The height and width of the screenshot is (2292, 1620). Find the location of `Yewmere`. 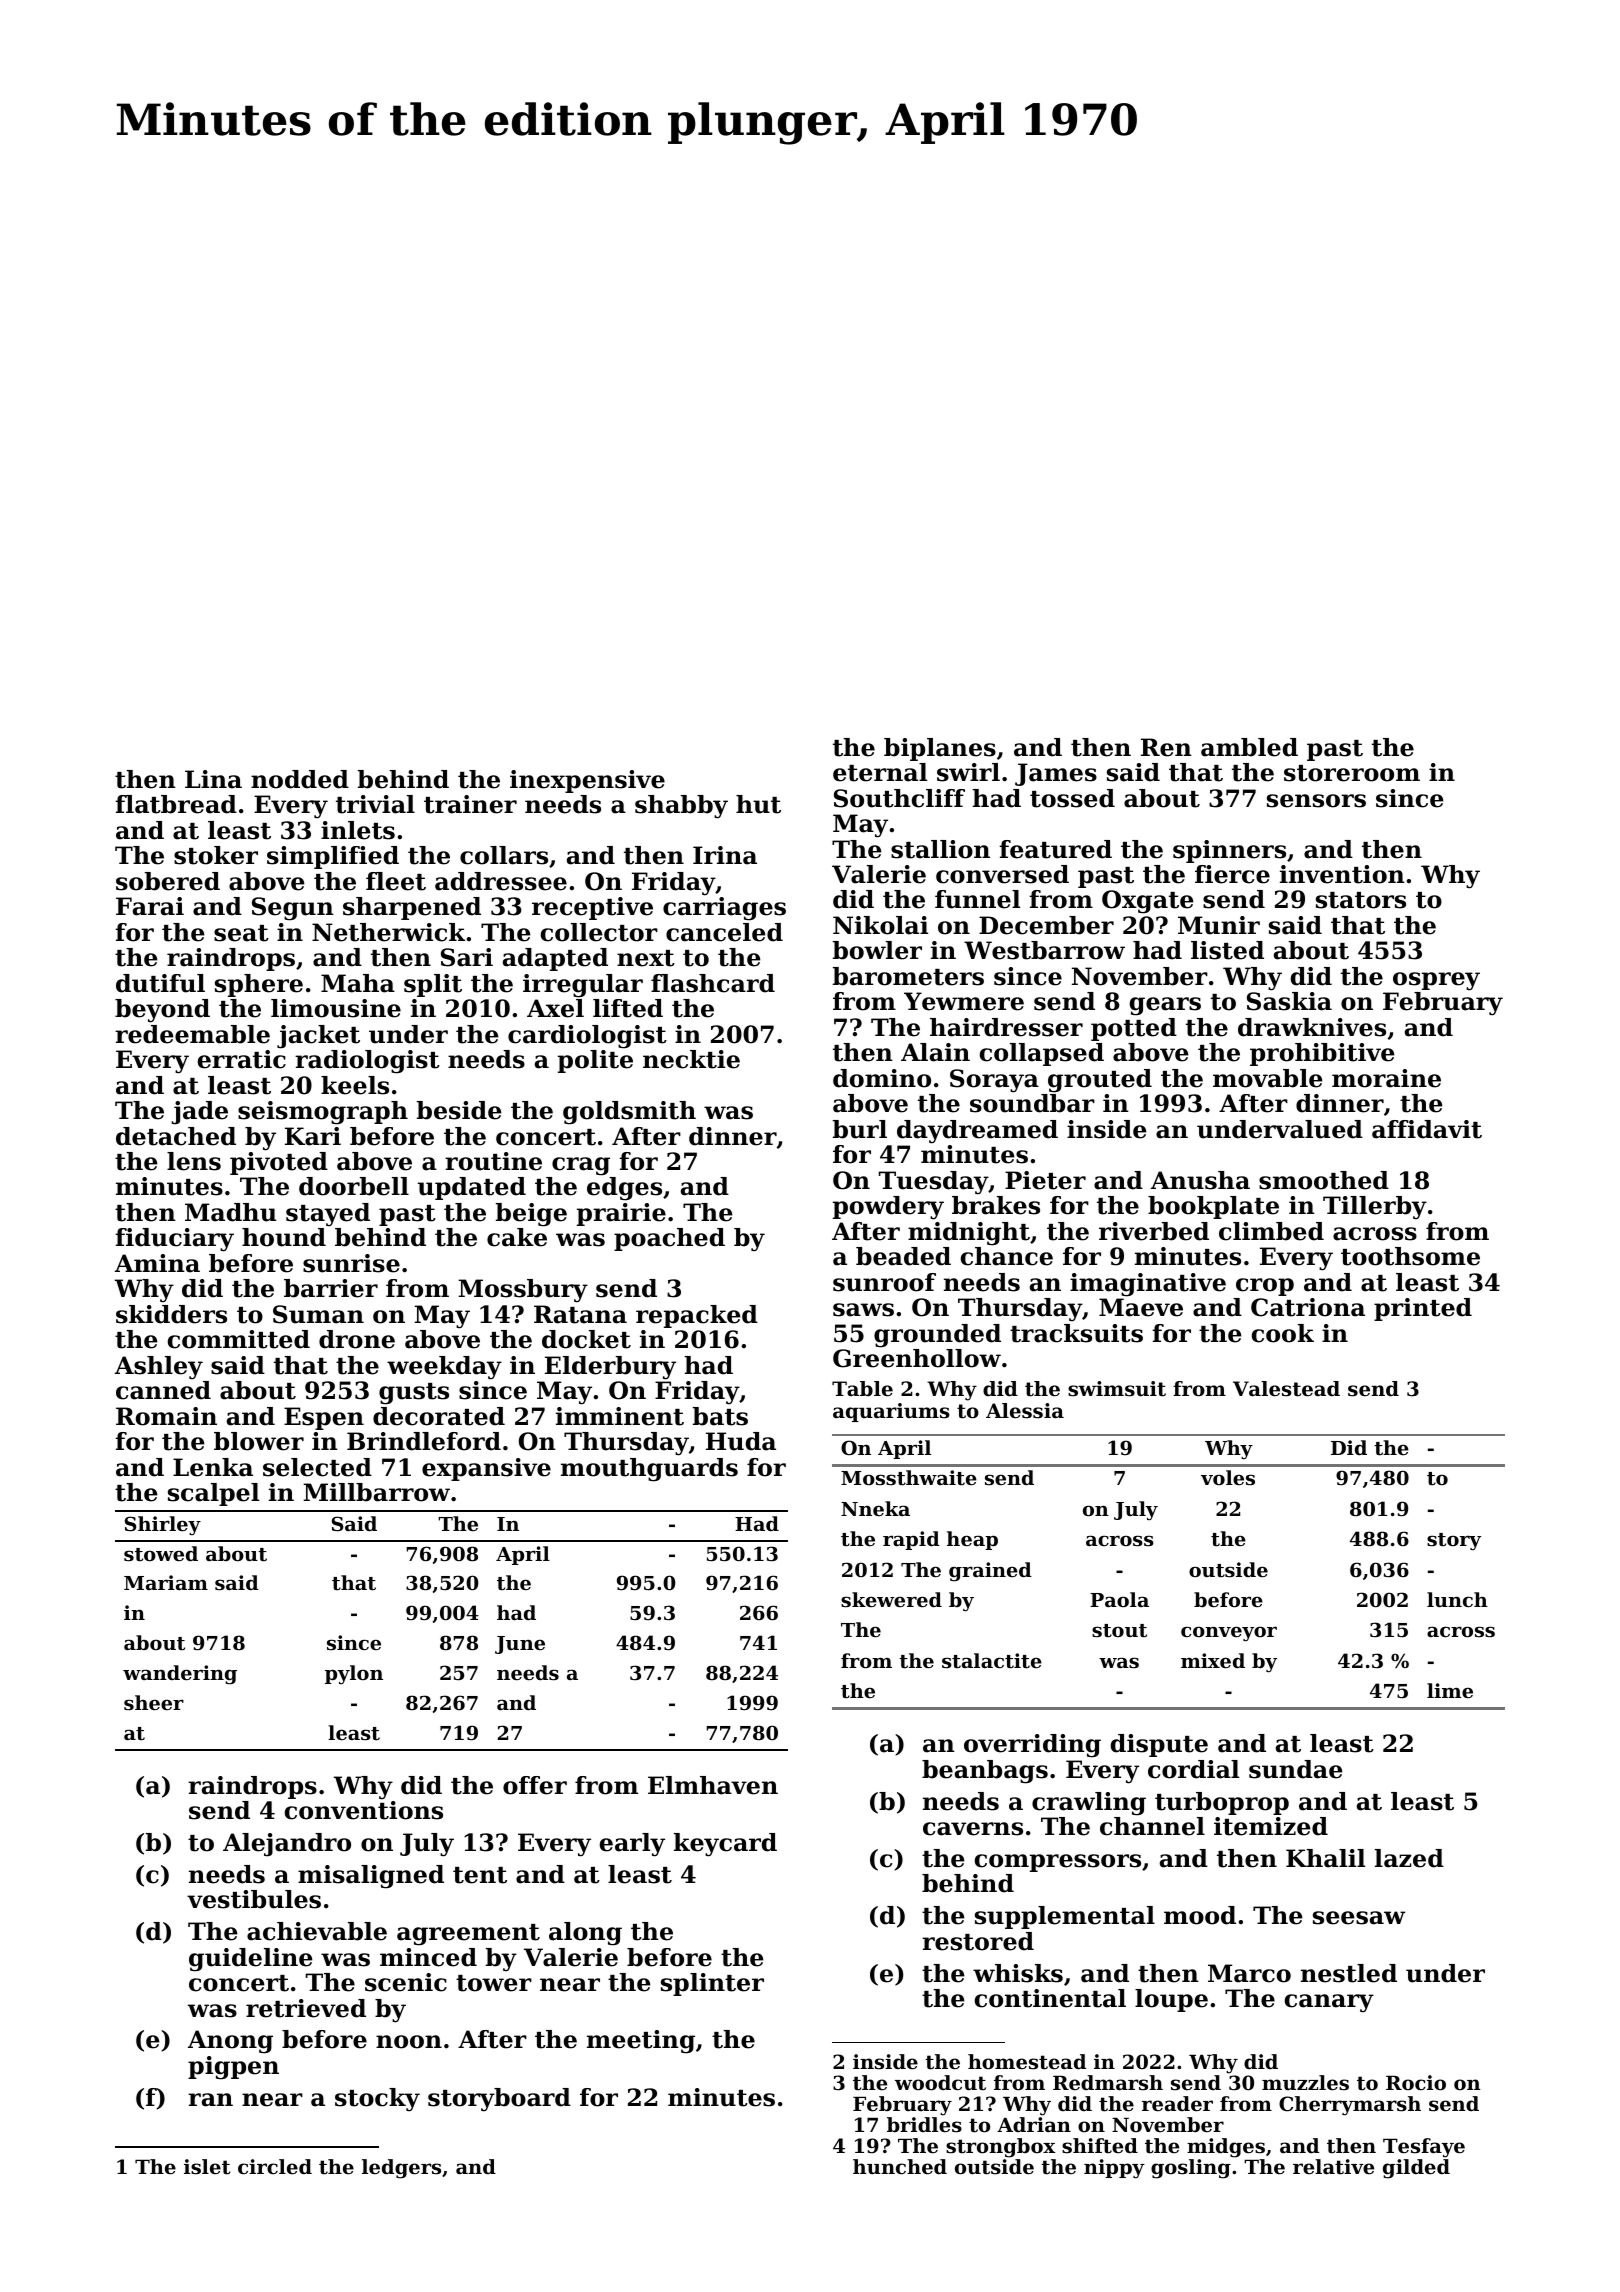

Yewmere is located at coordinates (964, 1001).
